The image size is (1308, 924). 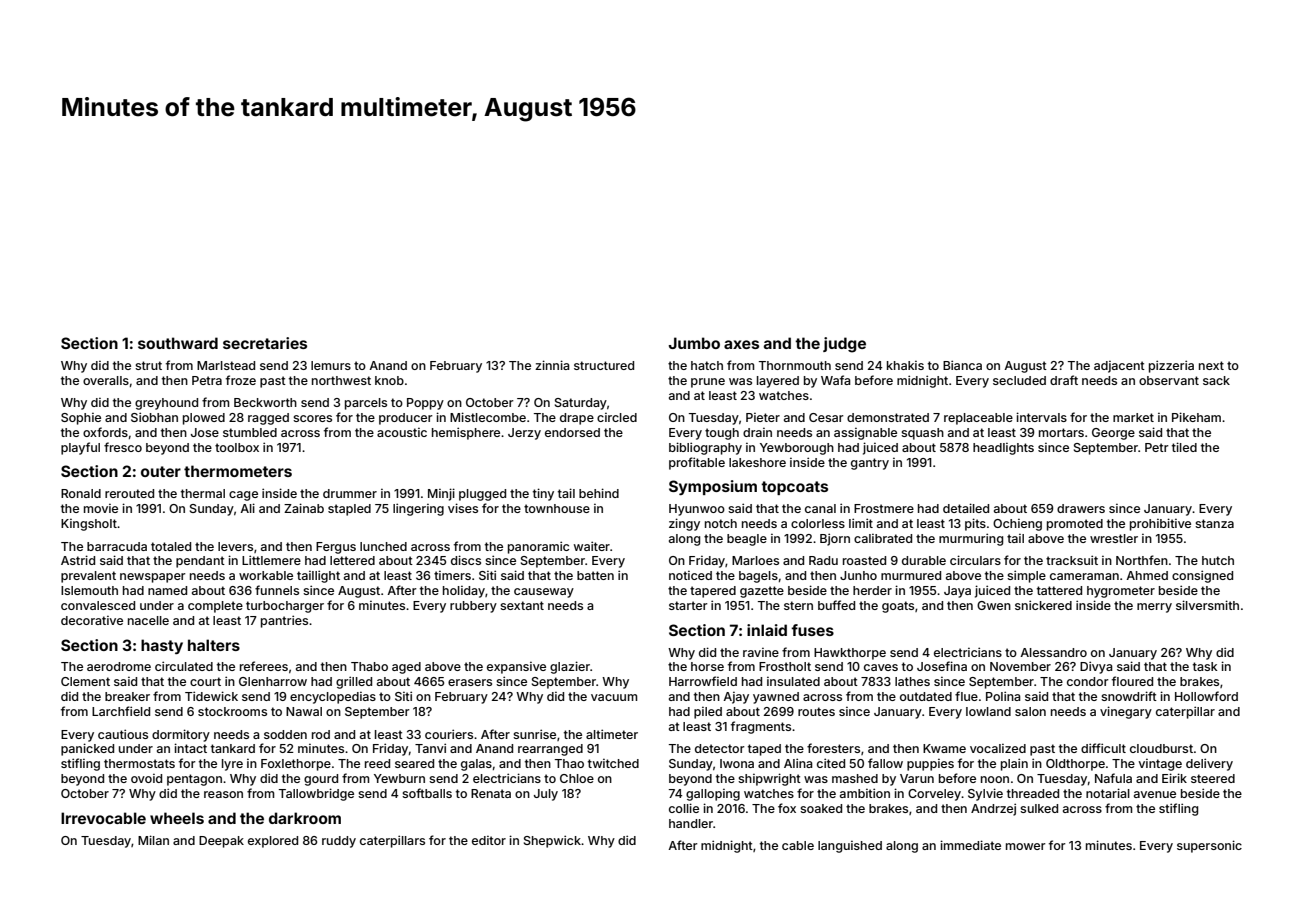 What do you see at coordinates (757, 462) in the image?
I see `lakeshore` at bounding box center [757, 462].
